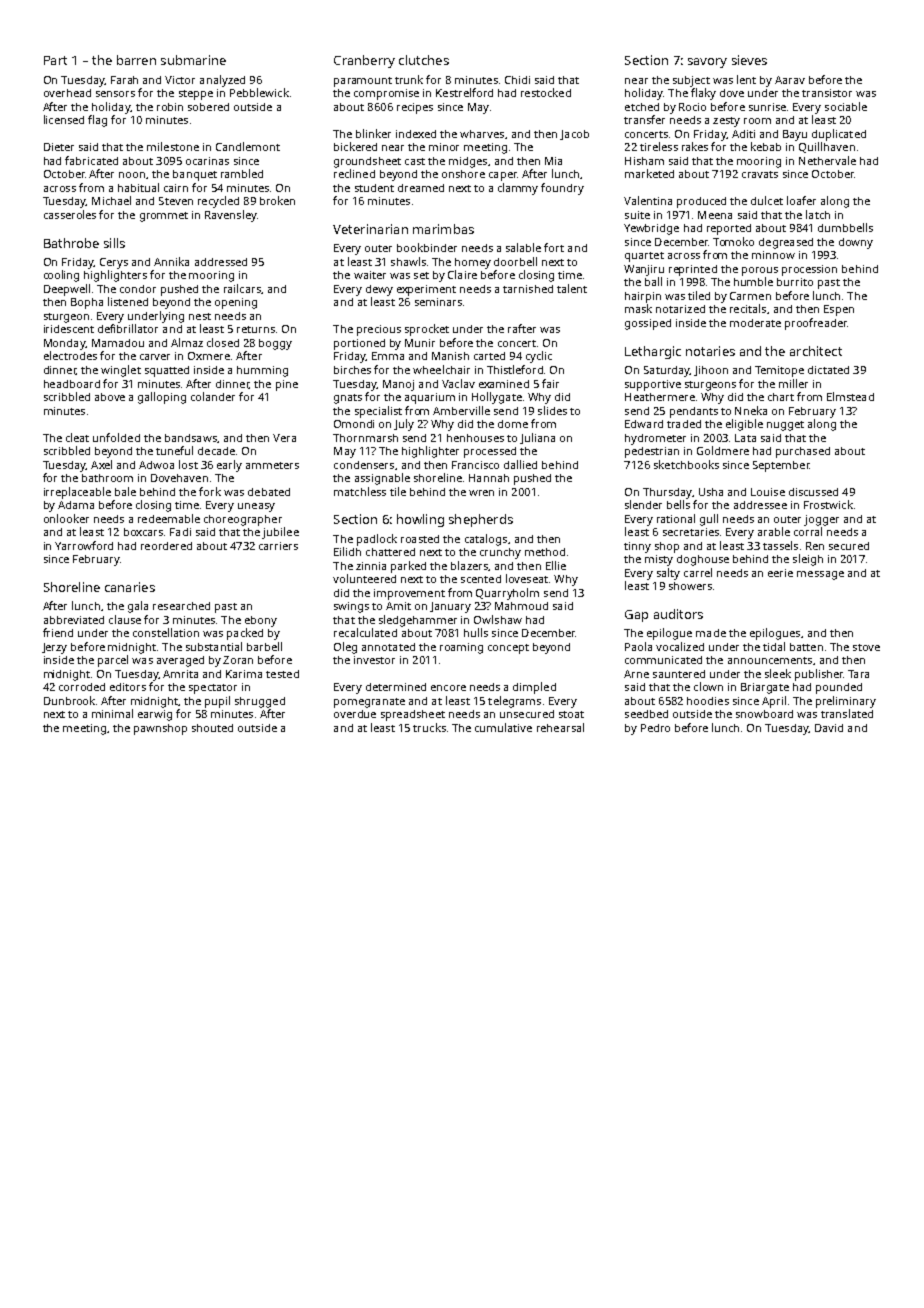 This image has width=924, height=1308. I want to click on Manoj, so click(398, 385).
